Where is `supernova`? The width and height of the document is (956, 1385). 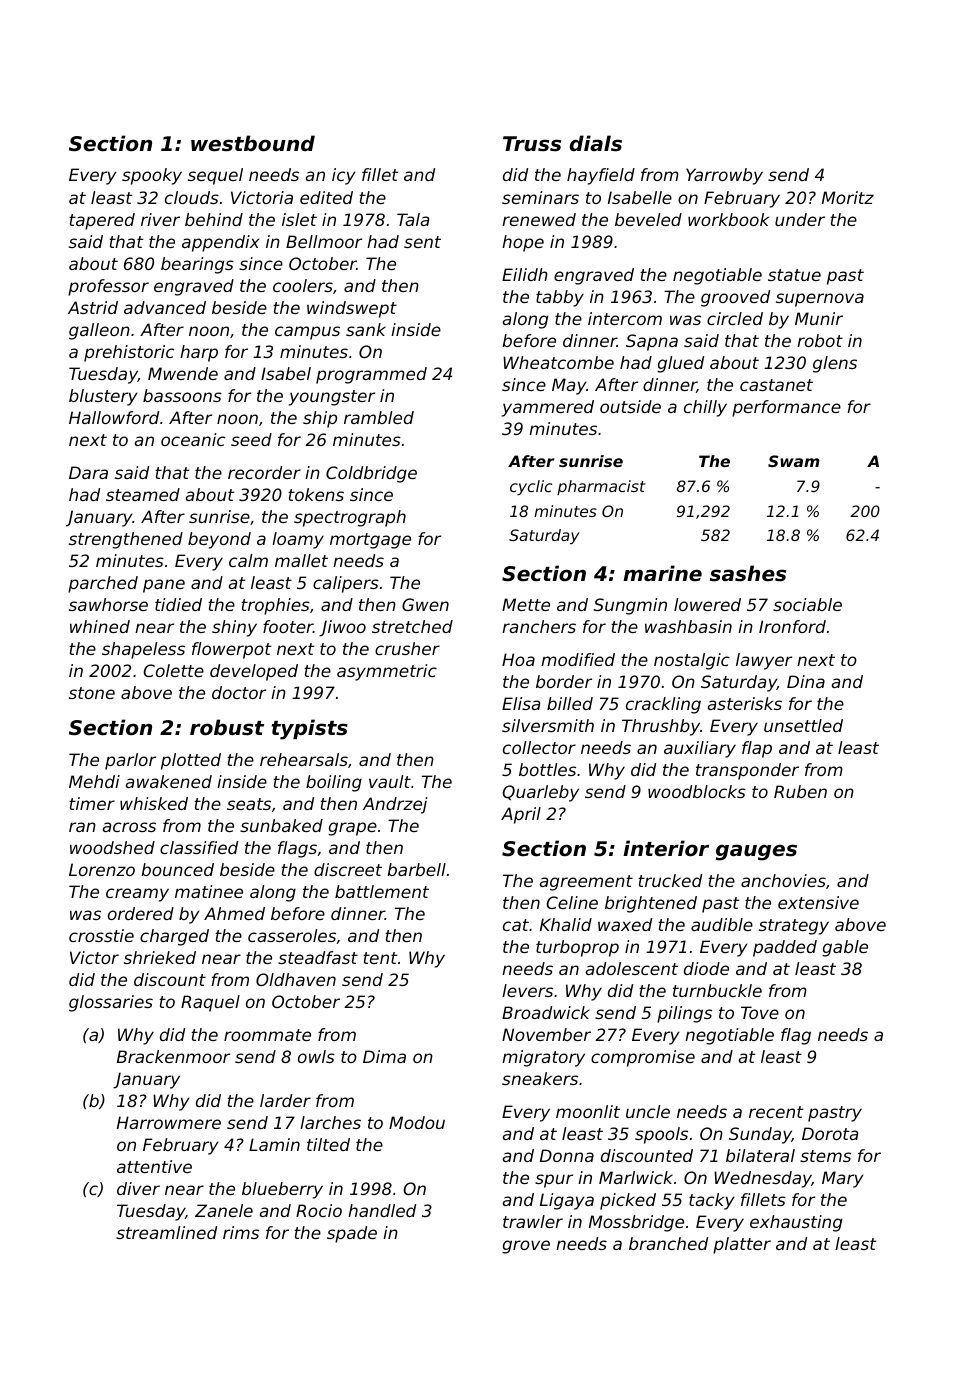
supernova is located at coordinates (820, 300).
